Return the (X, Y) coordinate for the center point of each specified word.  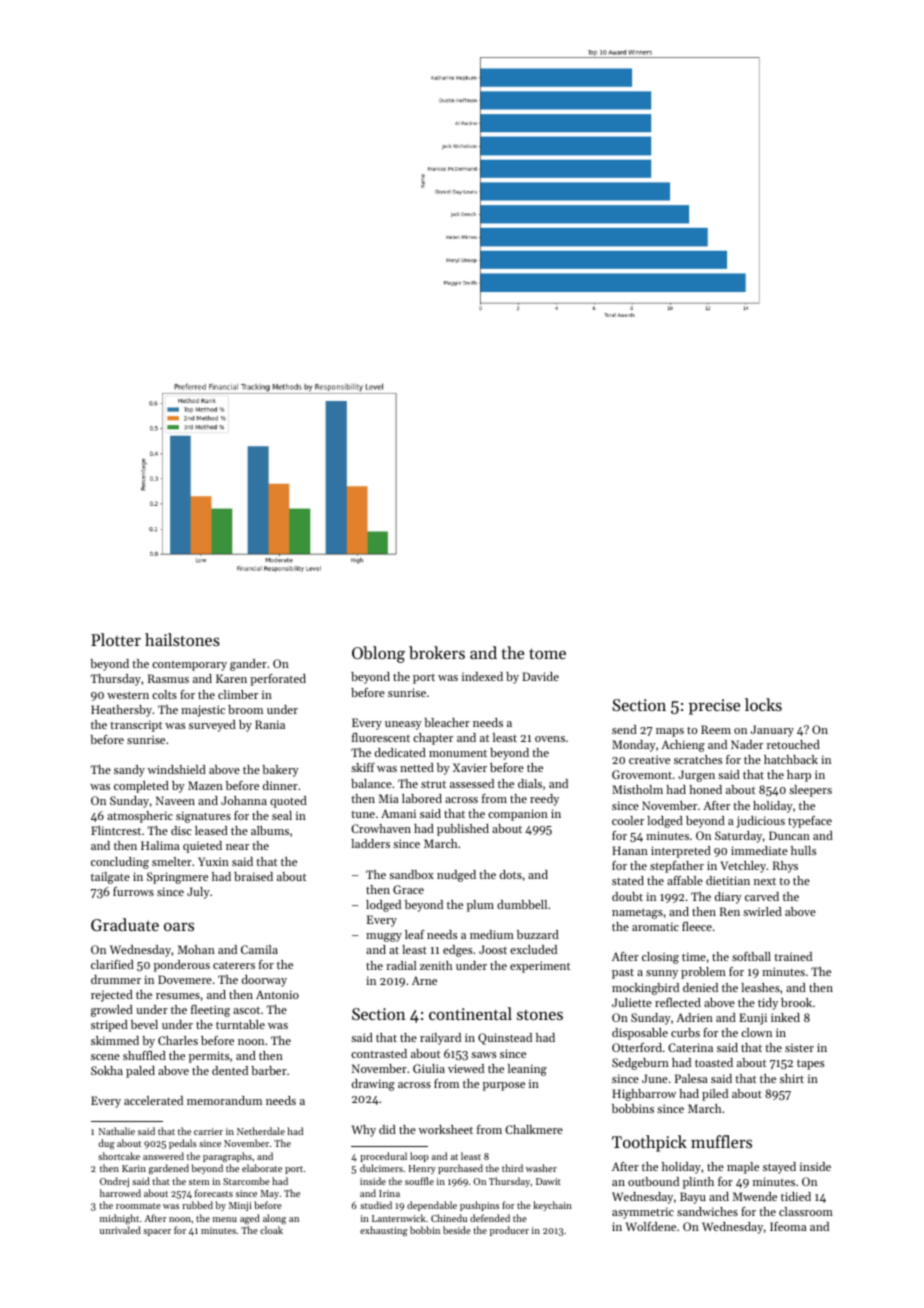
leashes (760, 987)
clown (756, 1032)
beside (457, 1230)
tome (547, 653)
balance (371, 783)
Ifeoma (788, 1226)
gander (248, 665)
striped (109, 1026)
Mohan (196, 949)
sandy (129, 771)
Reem (716, 729)
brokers (437, 652)
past (623, 974)
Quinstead (505, 1039)
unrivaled (120, 1230)
